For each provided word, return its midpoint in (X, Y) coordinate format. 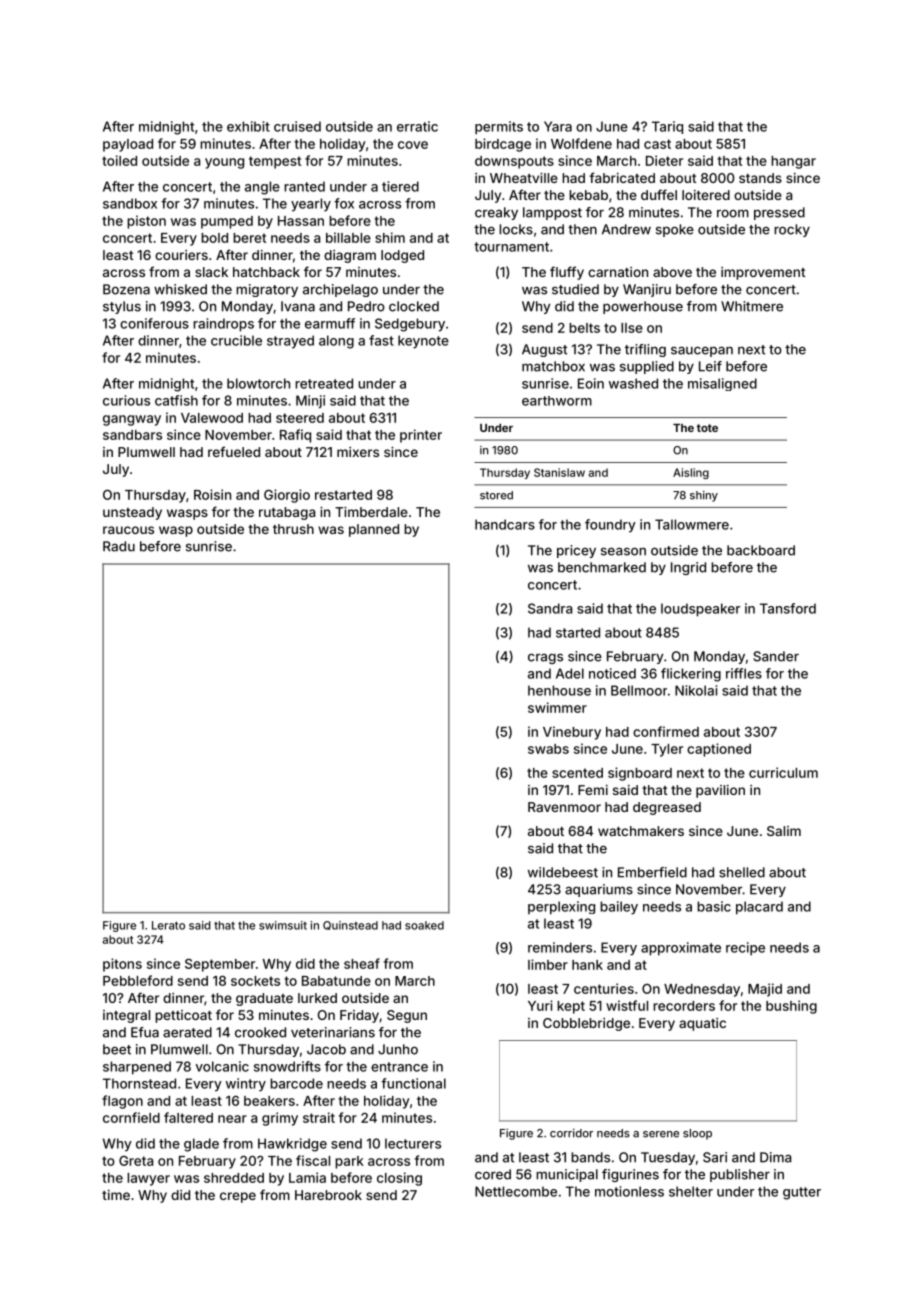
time (116, 1195)
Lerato (168, 925)
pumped (227, 222)
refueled (234, 451)
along (336, 342)
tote (707, 428)
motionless (629, 1191)
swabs (548, 749)
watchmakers (641, 831)
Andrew (626, 229)
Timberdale (371, 512)
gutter (802, 1193)
